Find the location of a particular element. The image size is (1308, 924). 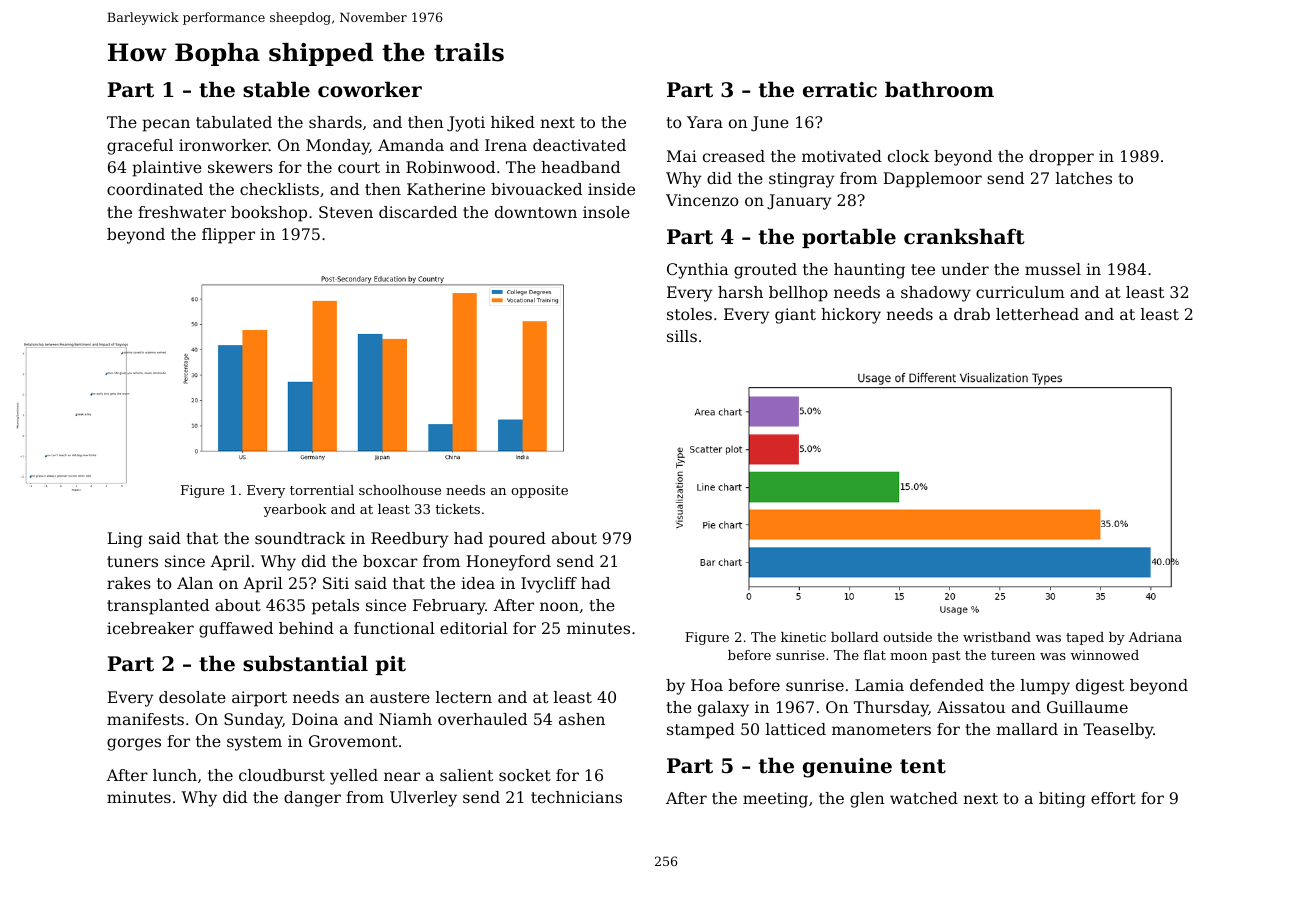

erratic is located at coordinates (840, 90).
